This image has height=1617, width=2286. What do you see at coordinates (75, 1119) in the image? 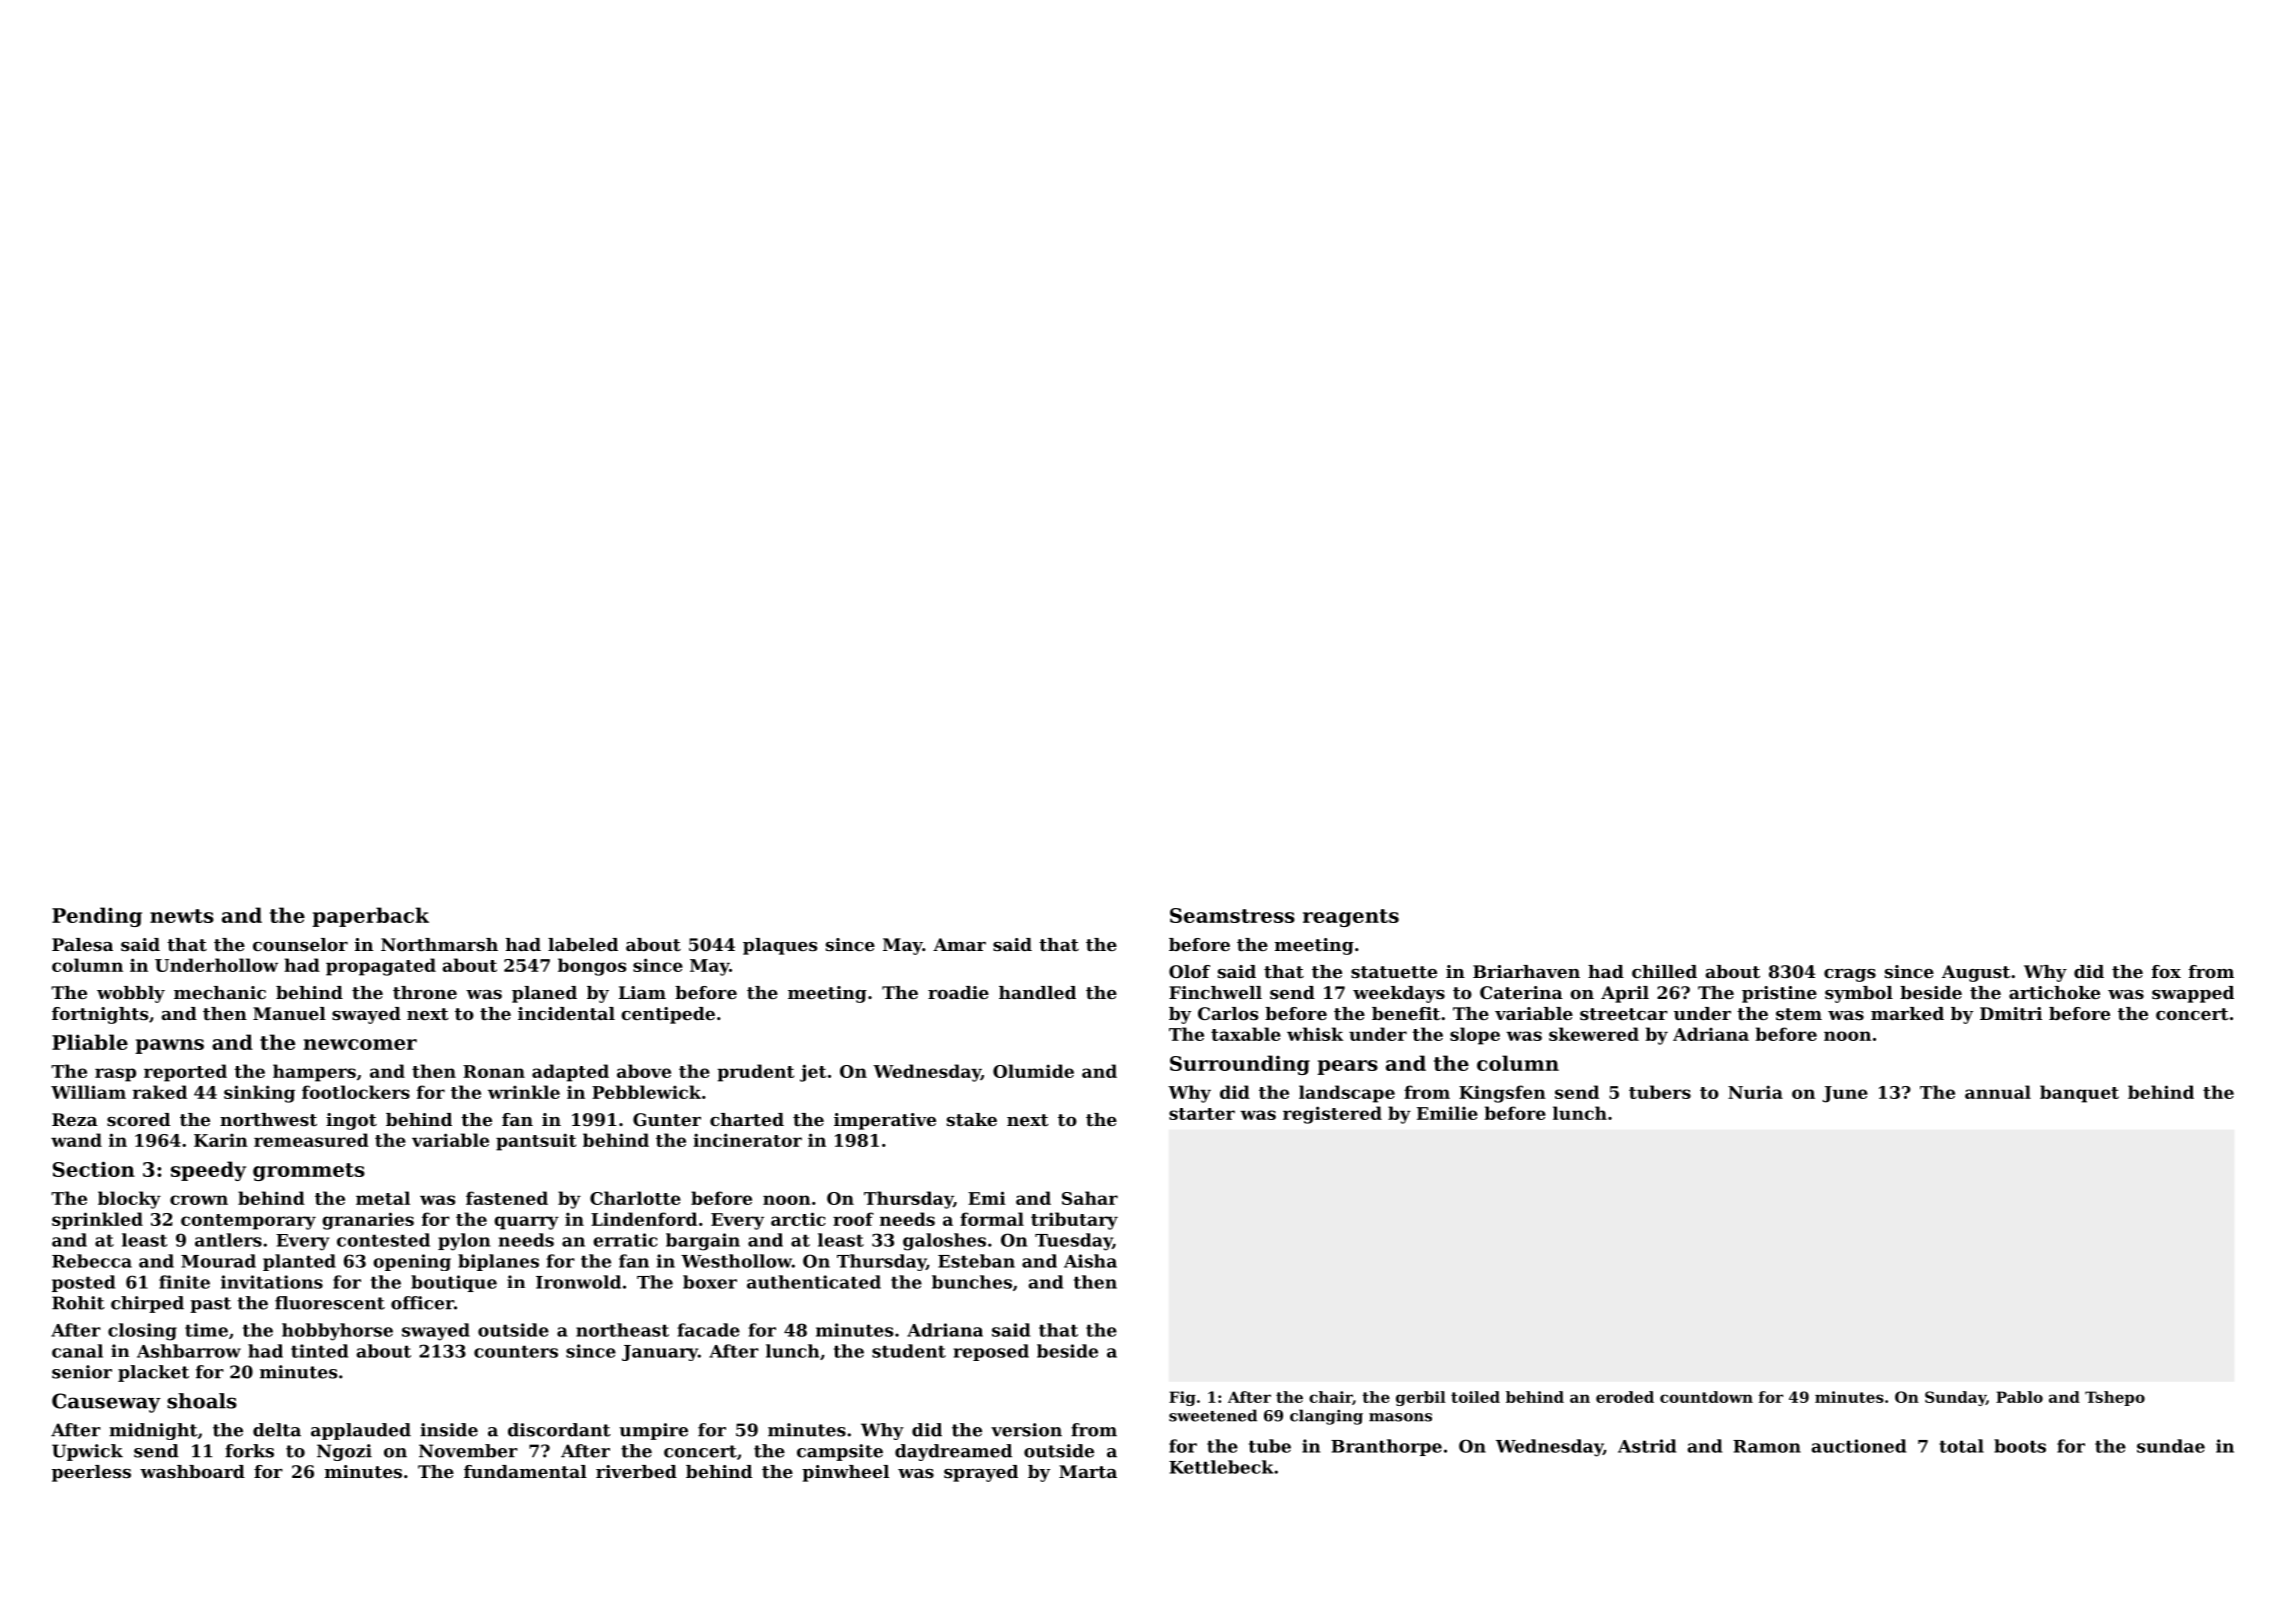
I see `Reza` at bounding box center [75, 1119].
